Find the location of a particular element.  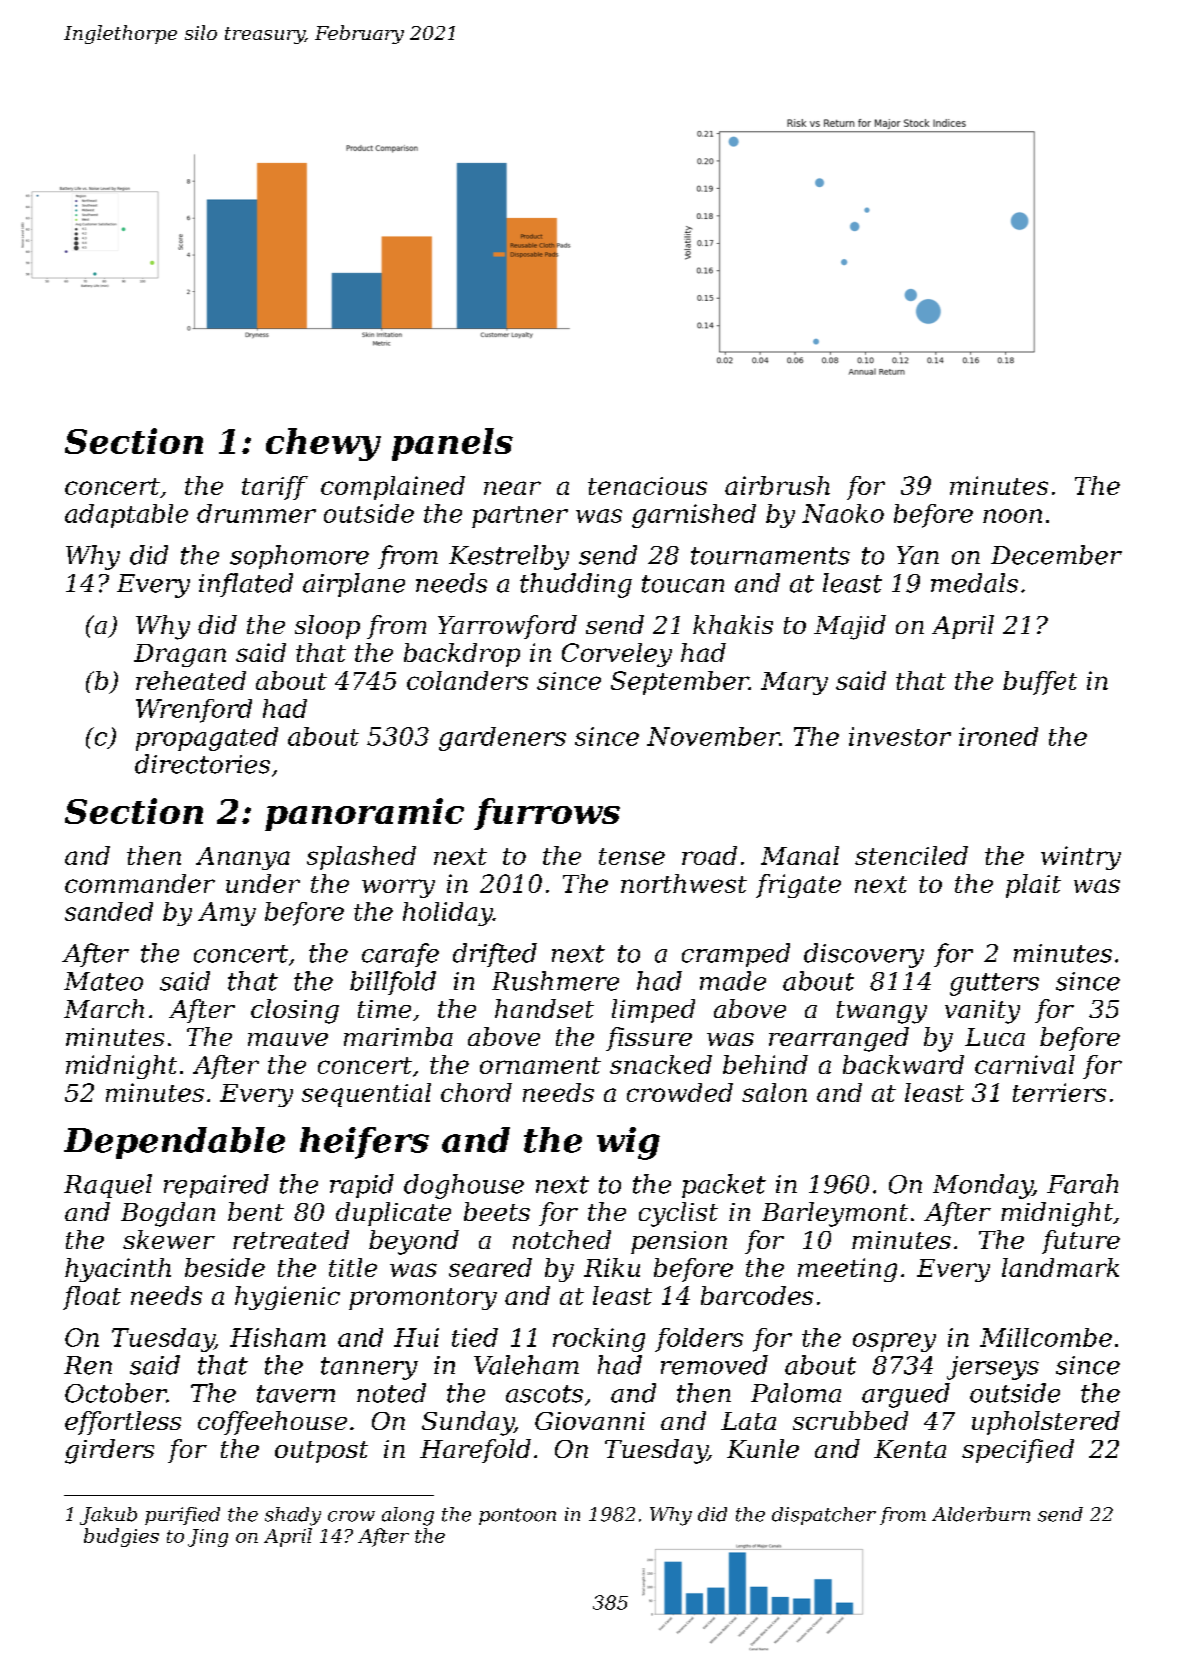

tense is located at coordinates (632, 856).
